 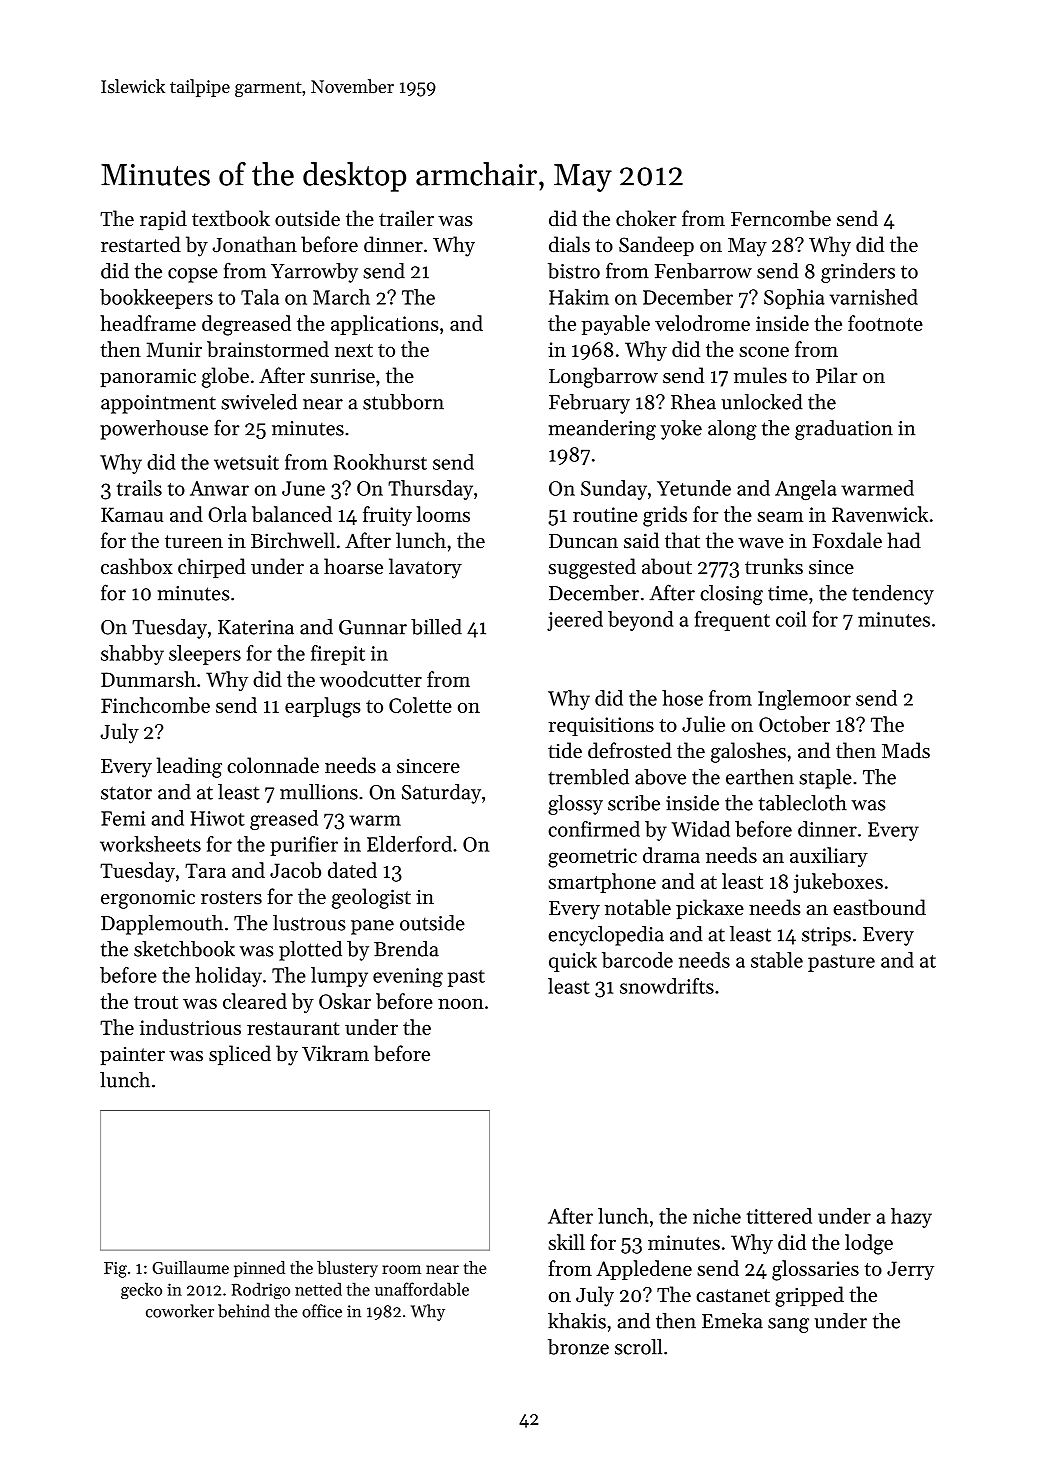 I want to click on skill, so click(x=566, y=1242).
